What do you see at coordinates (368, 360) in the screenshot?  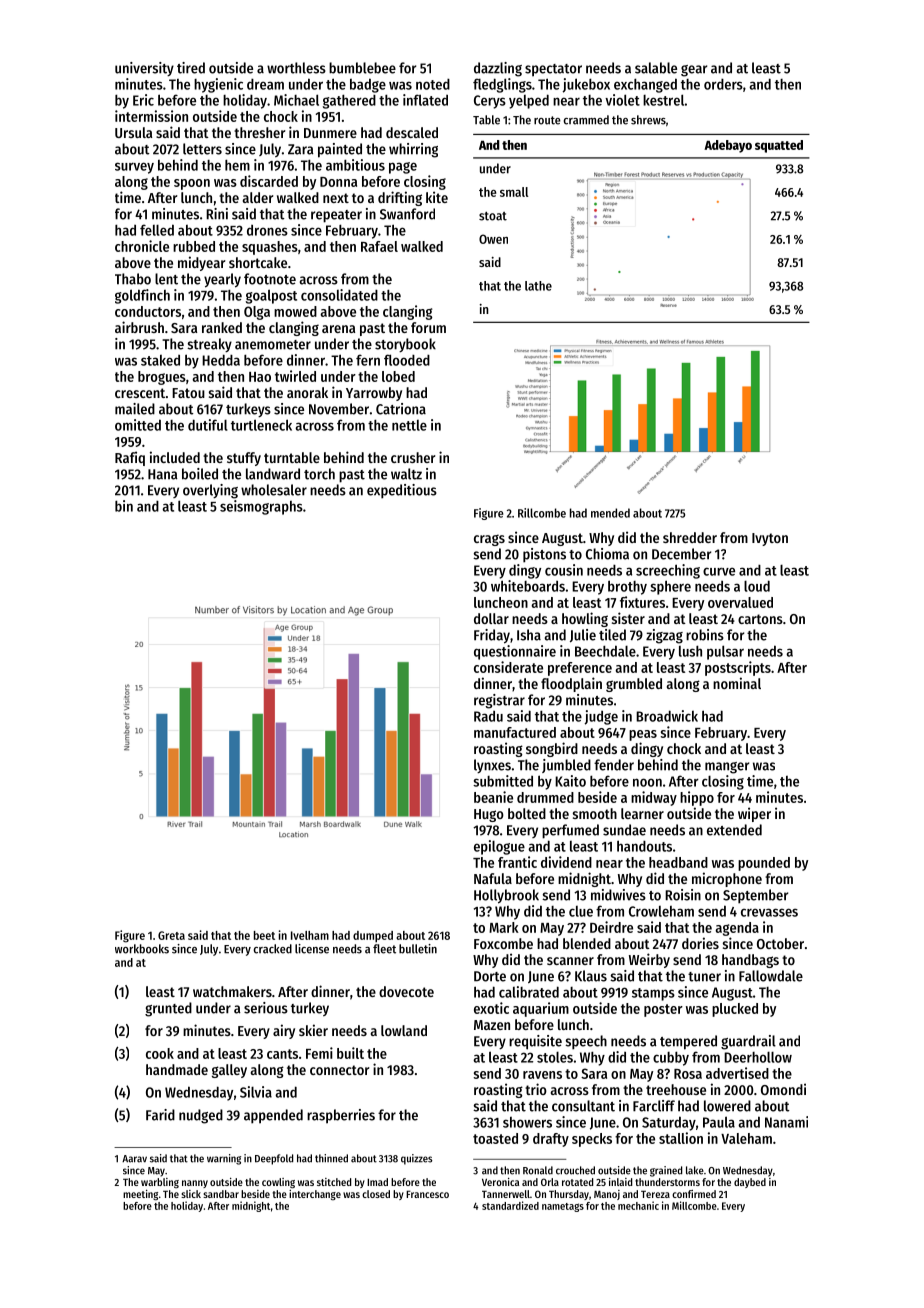 I see `fern` at bounding box center [368, 360].
